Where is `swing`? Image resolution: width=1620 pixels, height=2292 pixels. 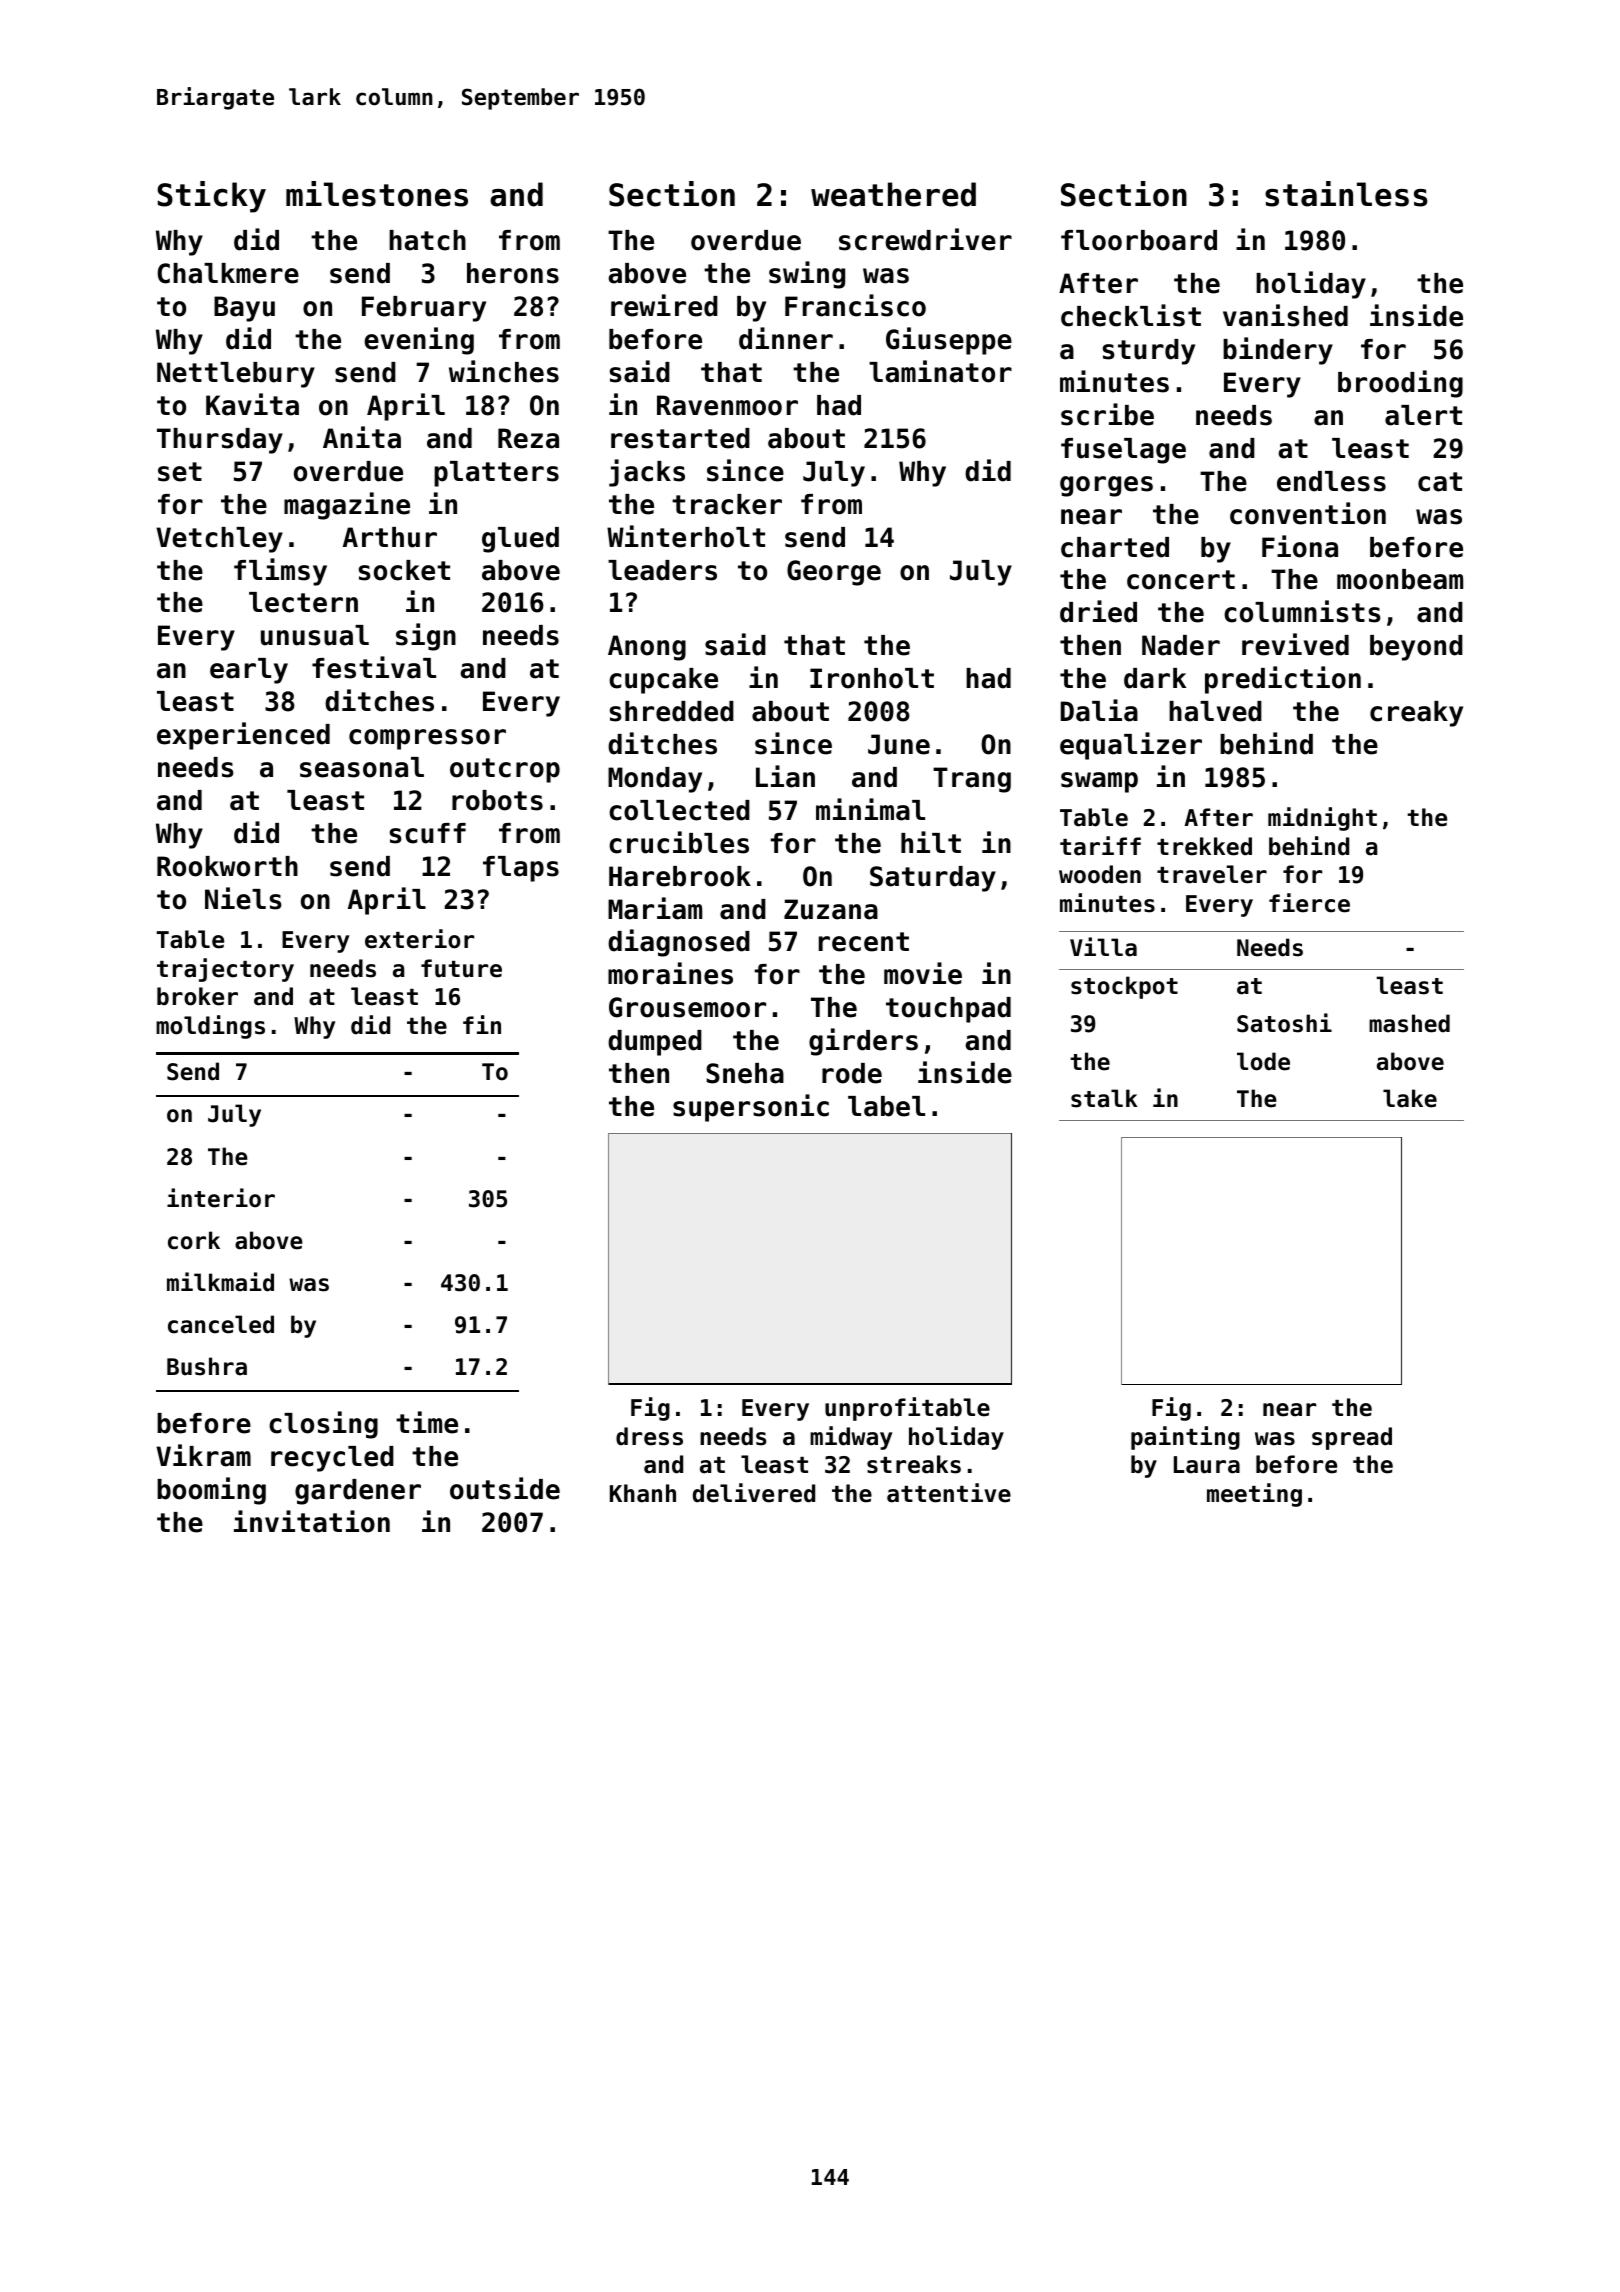
swing is located at coordinates (807, 275).
